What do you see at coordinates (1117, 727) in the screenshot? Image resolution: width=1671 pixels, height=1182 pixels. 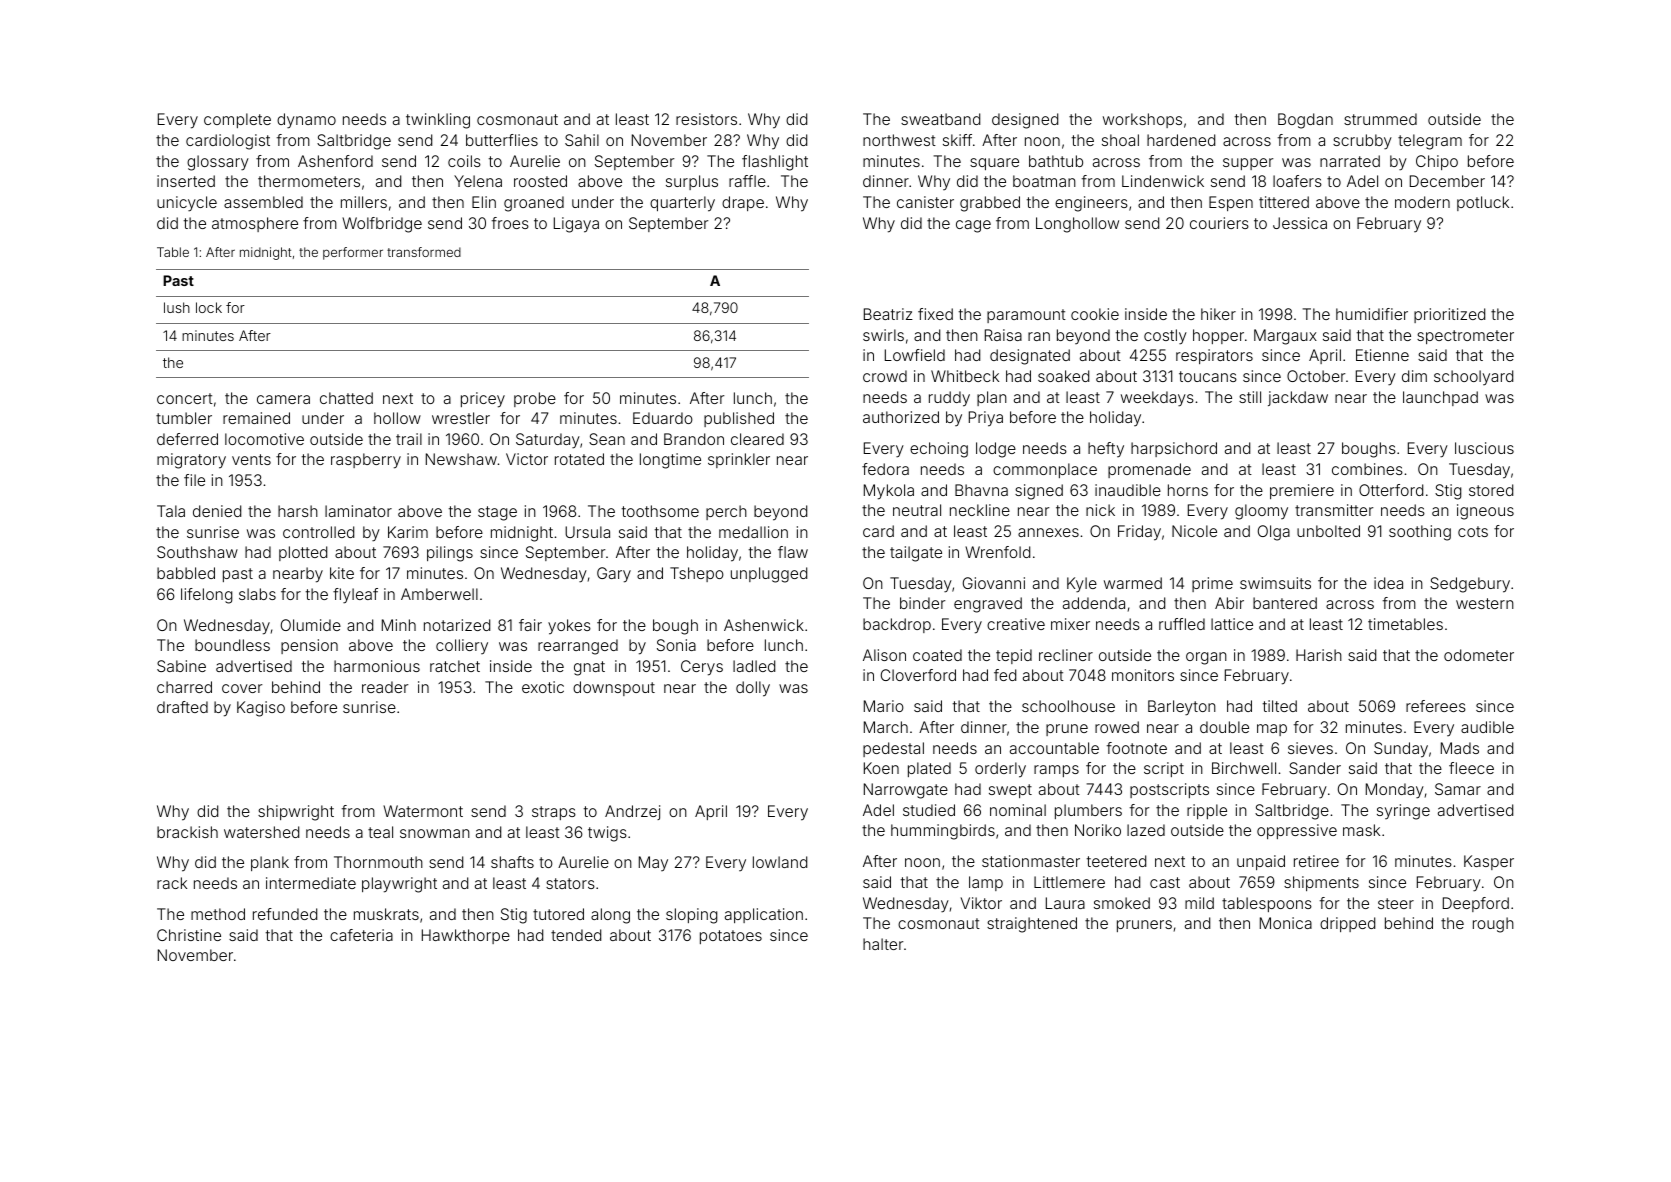 I see `rowed` at bounding box center [1117, 727].
